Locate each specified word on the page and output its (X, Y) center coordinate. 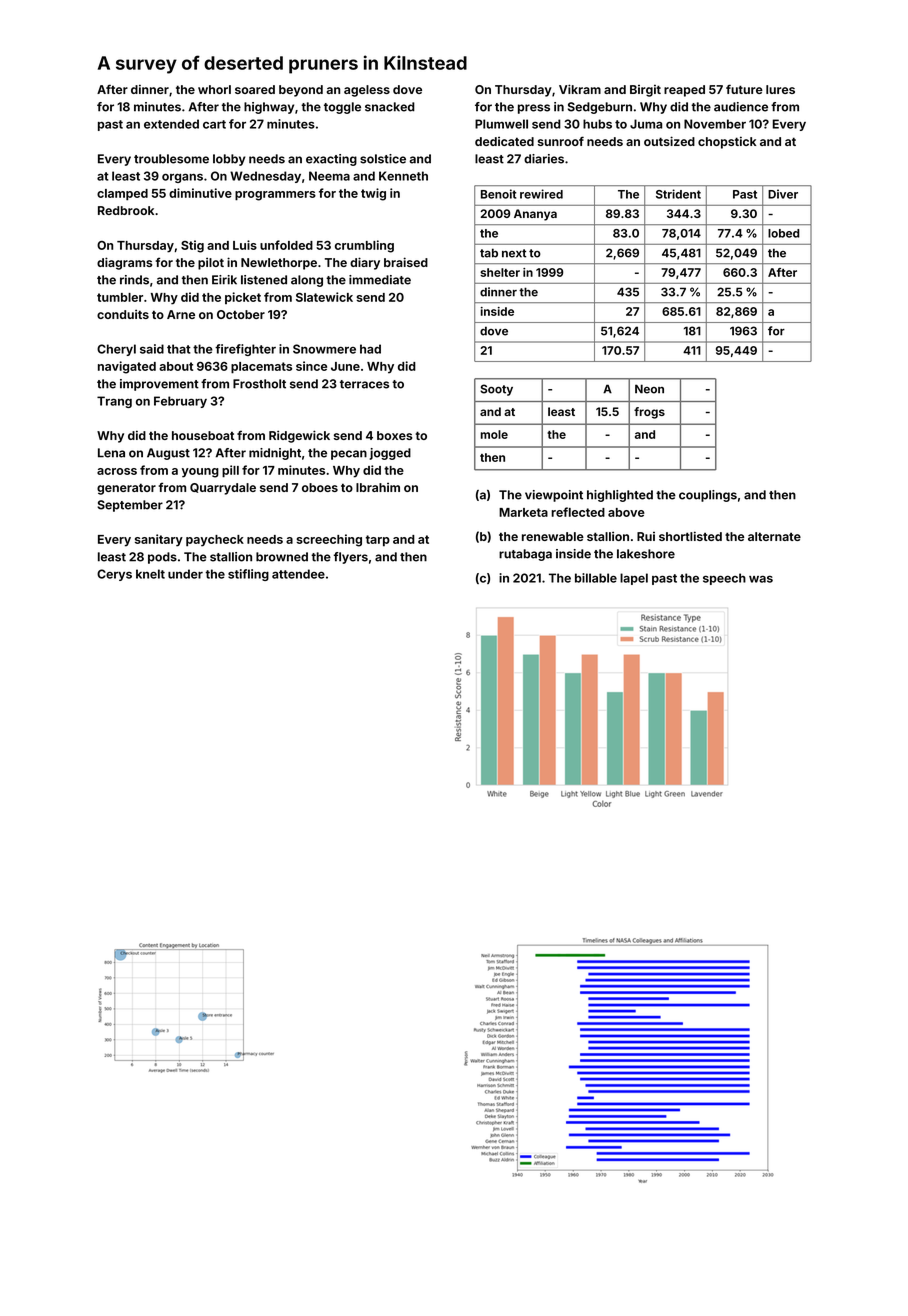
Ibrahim (378, 487)
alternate (774, 536)
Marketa (523, 512)
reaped (684, 91)
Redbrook (126, 210)
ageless (367, 91)
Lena (111, 453)
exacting (331, 160)
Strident (678, 194)
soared (255, 89)
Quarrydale (223, 489)
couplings (708, 496)
